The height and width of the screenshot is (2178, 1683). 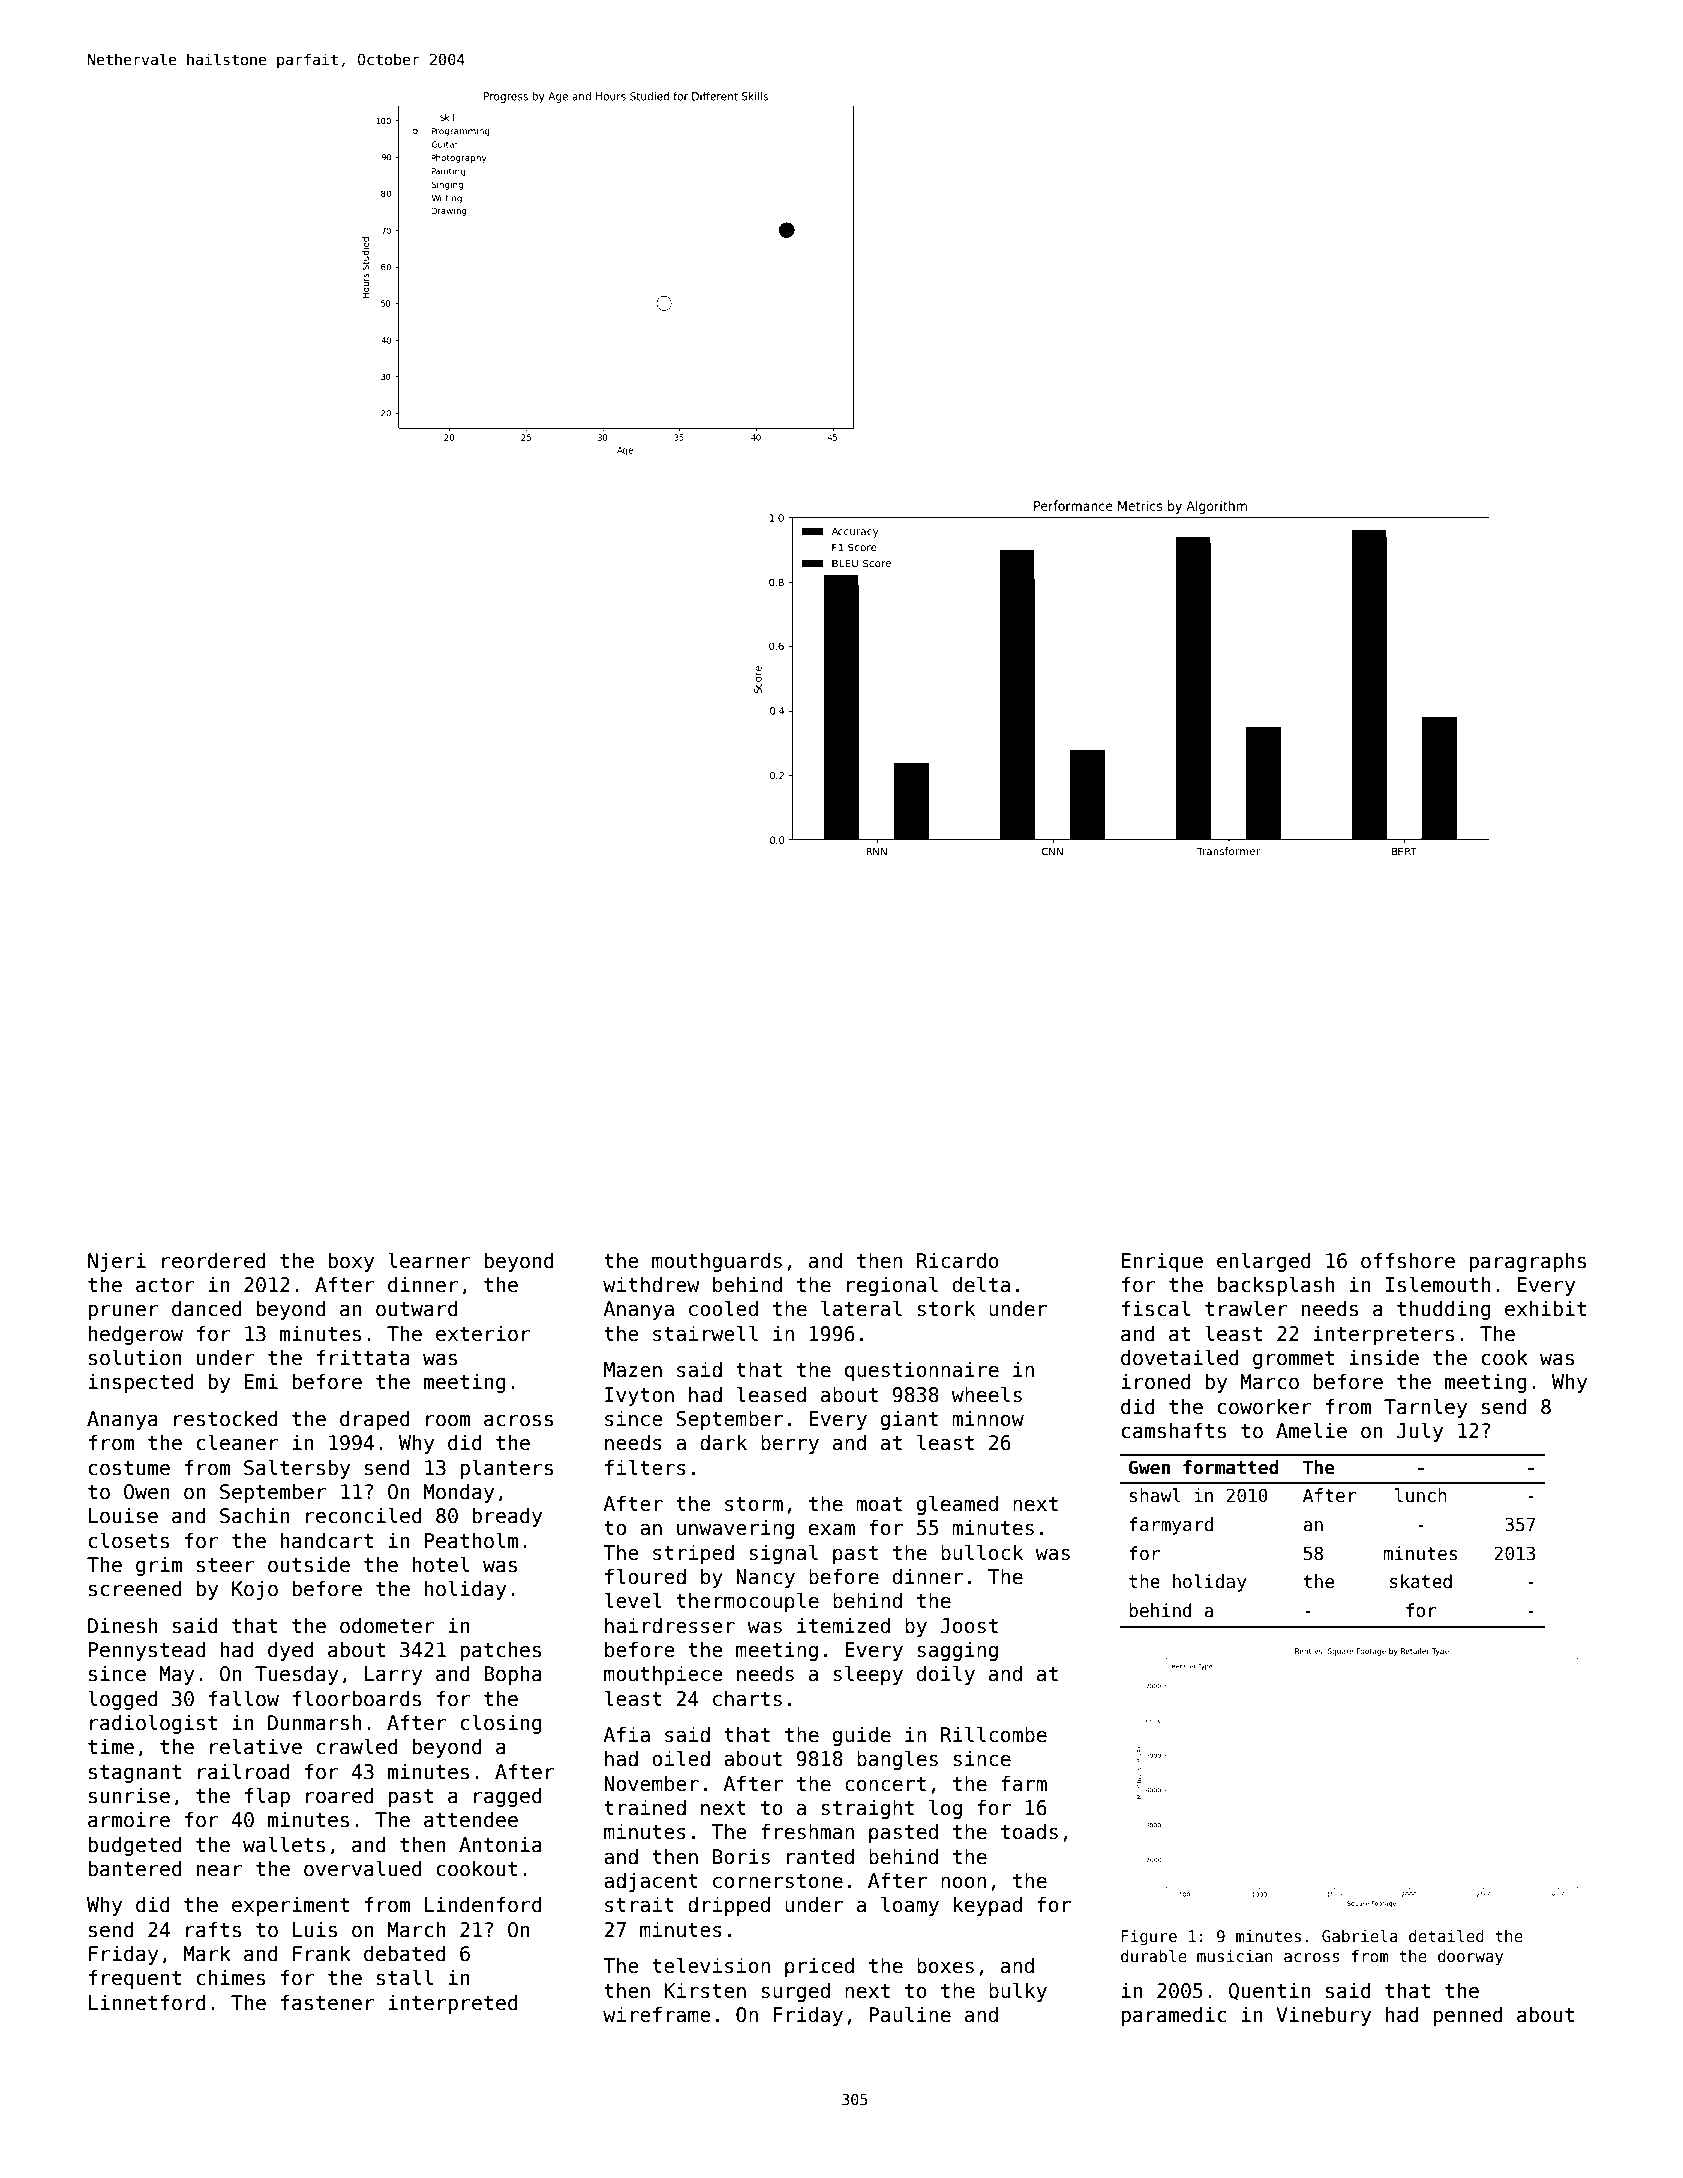 I want to click on thudding, so click(x=1443, y=1310).
